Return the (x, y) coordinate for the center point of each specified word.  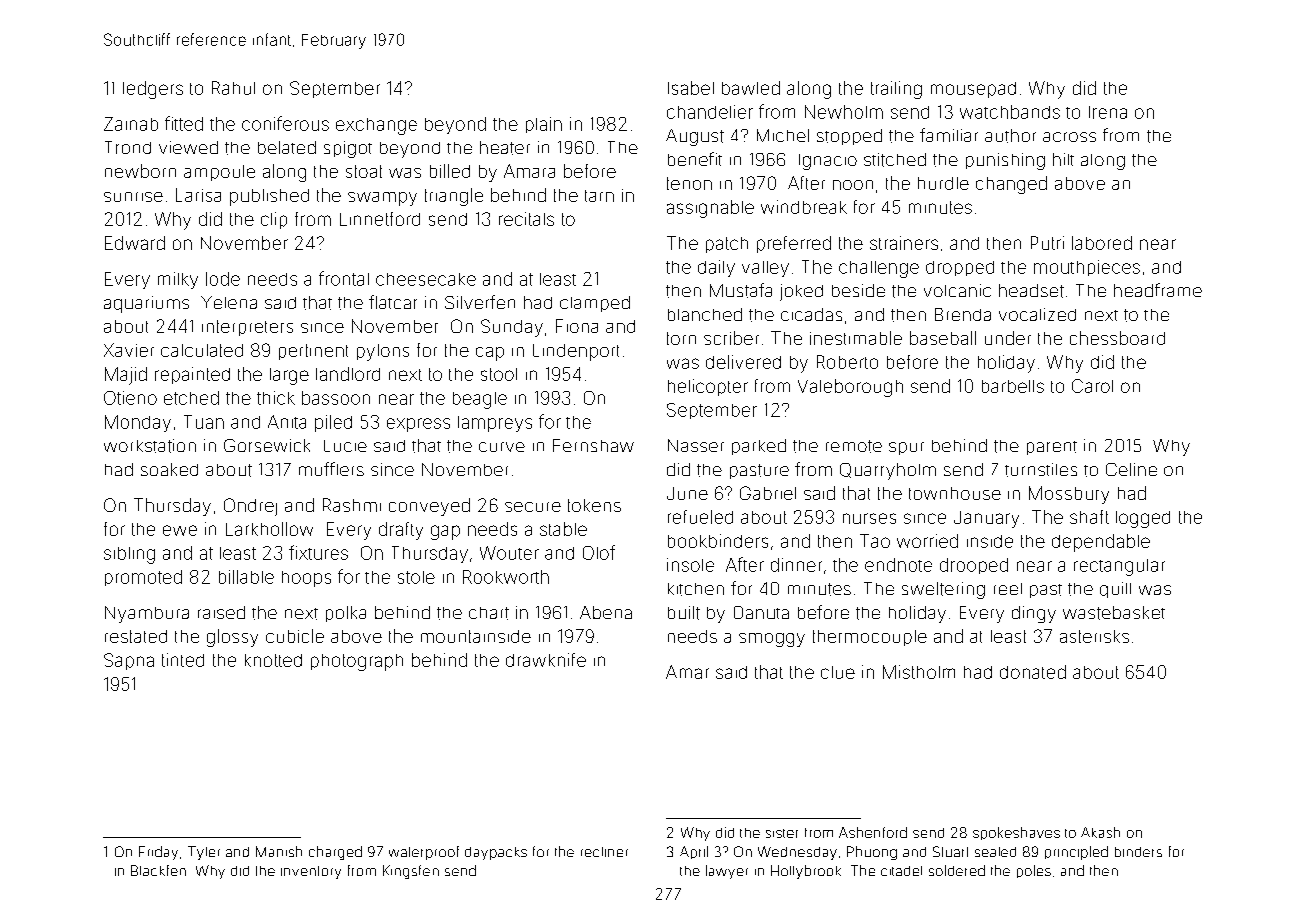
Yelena (229, 302)
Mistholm (919, 672)
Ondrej (250, 507)
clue (838, 672)
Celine (1131, 469)
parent (1052, 448)
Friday (158, 853)
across (1069, 137)
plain (544, 125)
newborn (140, 171)
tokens (594, 505)
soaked (169, 469)
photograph (357, 662)
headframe (1158, 290)
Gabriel (768, 493)
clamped (595, 304)
